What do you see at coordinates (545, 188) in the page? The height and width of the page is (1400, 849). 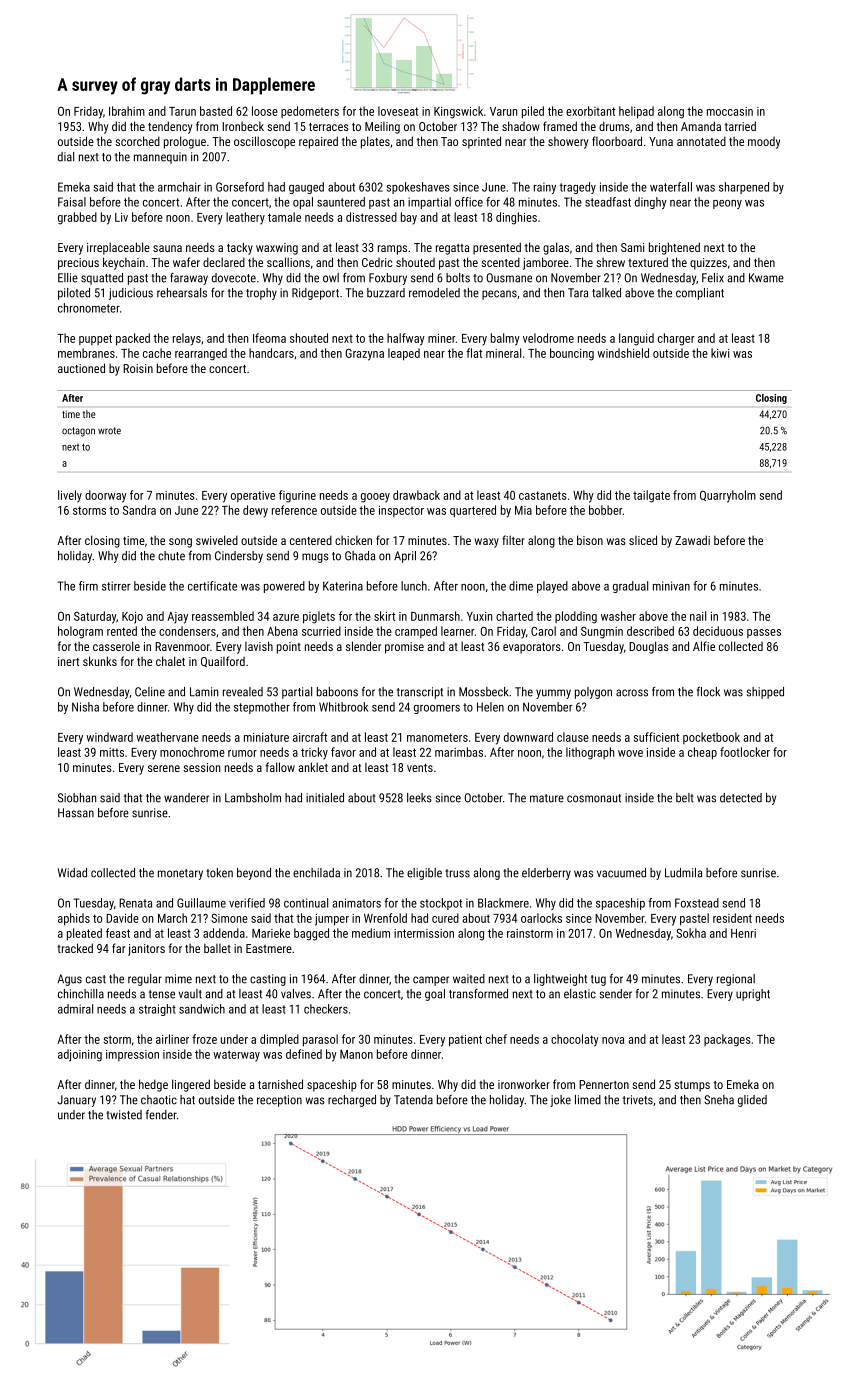 I see `rainy` at bounding box center [545, 188].
